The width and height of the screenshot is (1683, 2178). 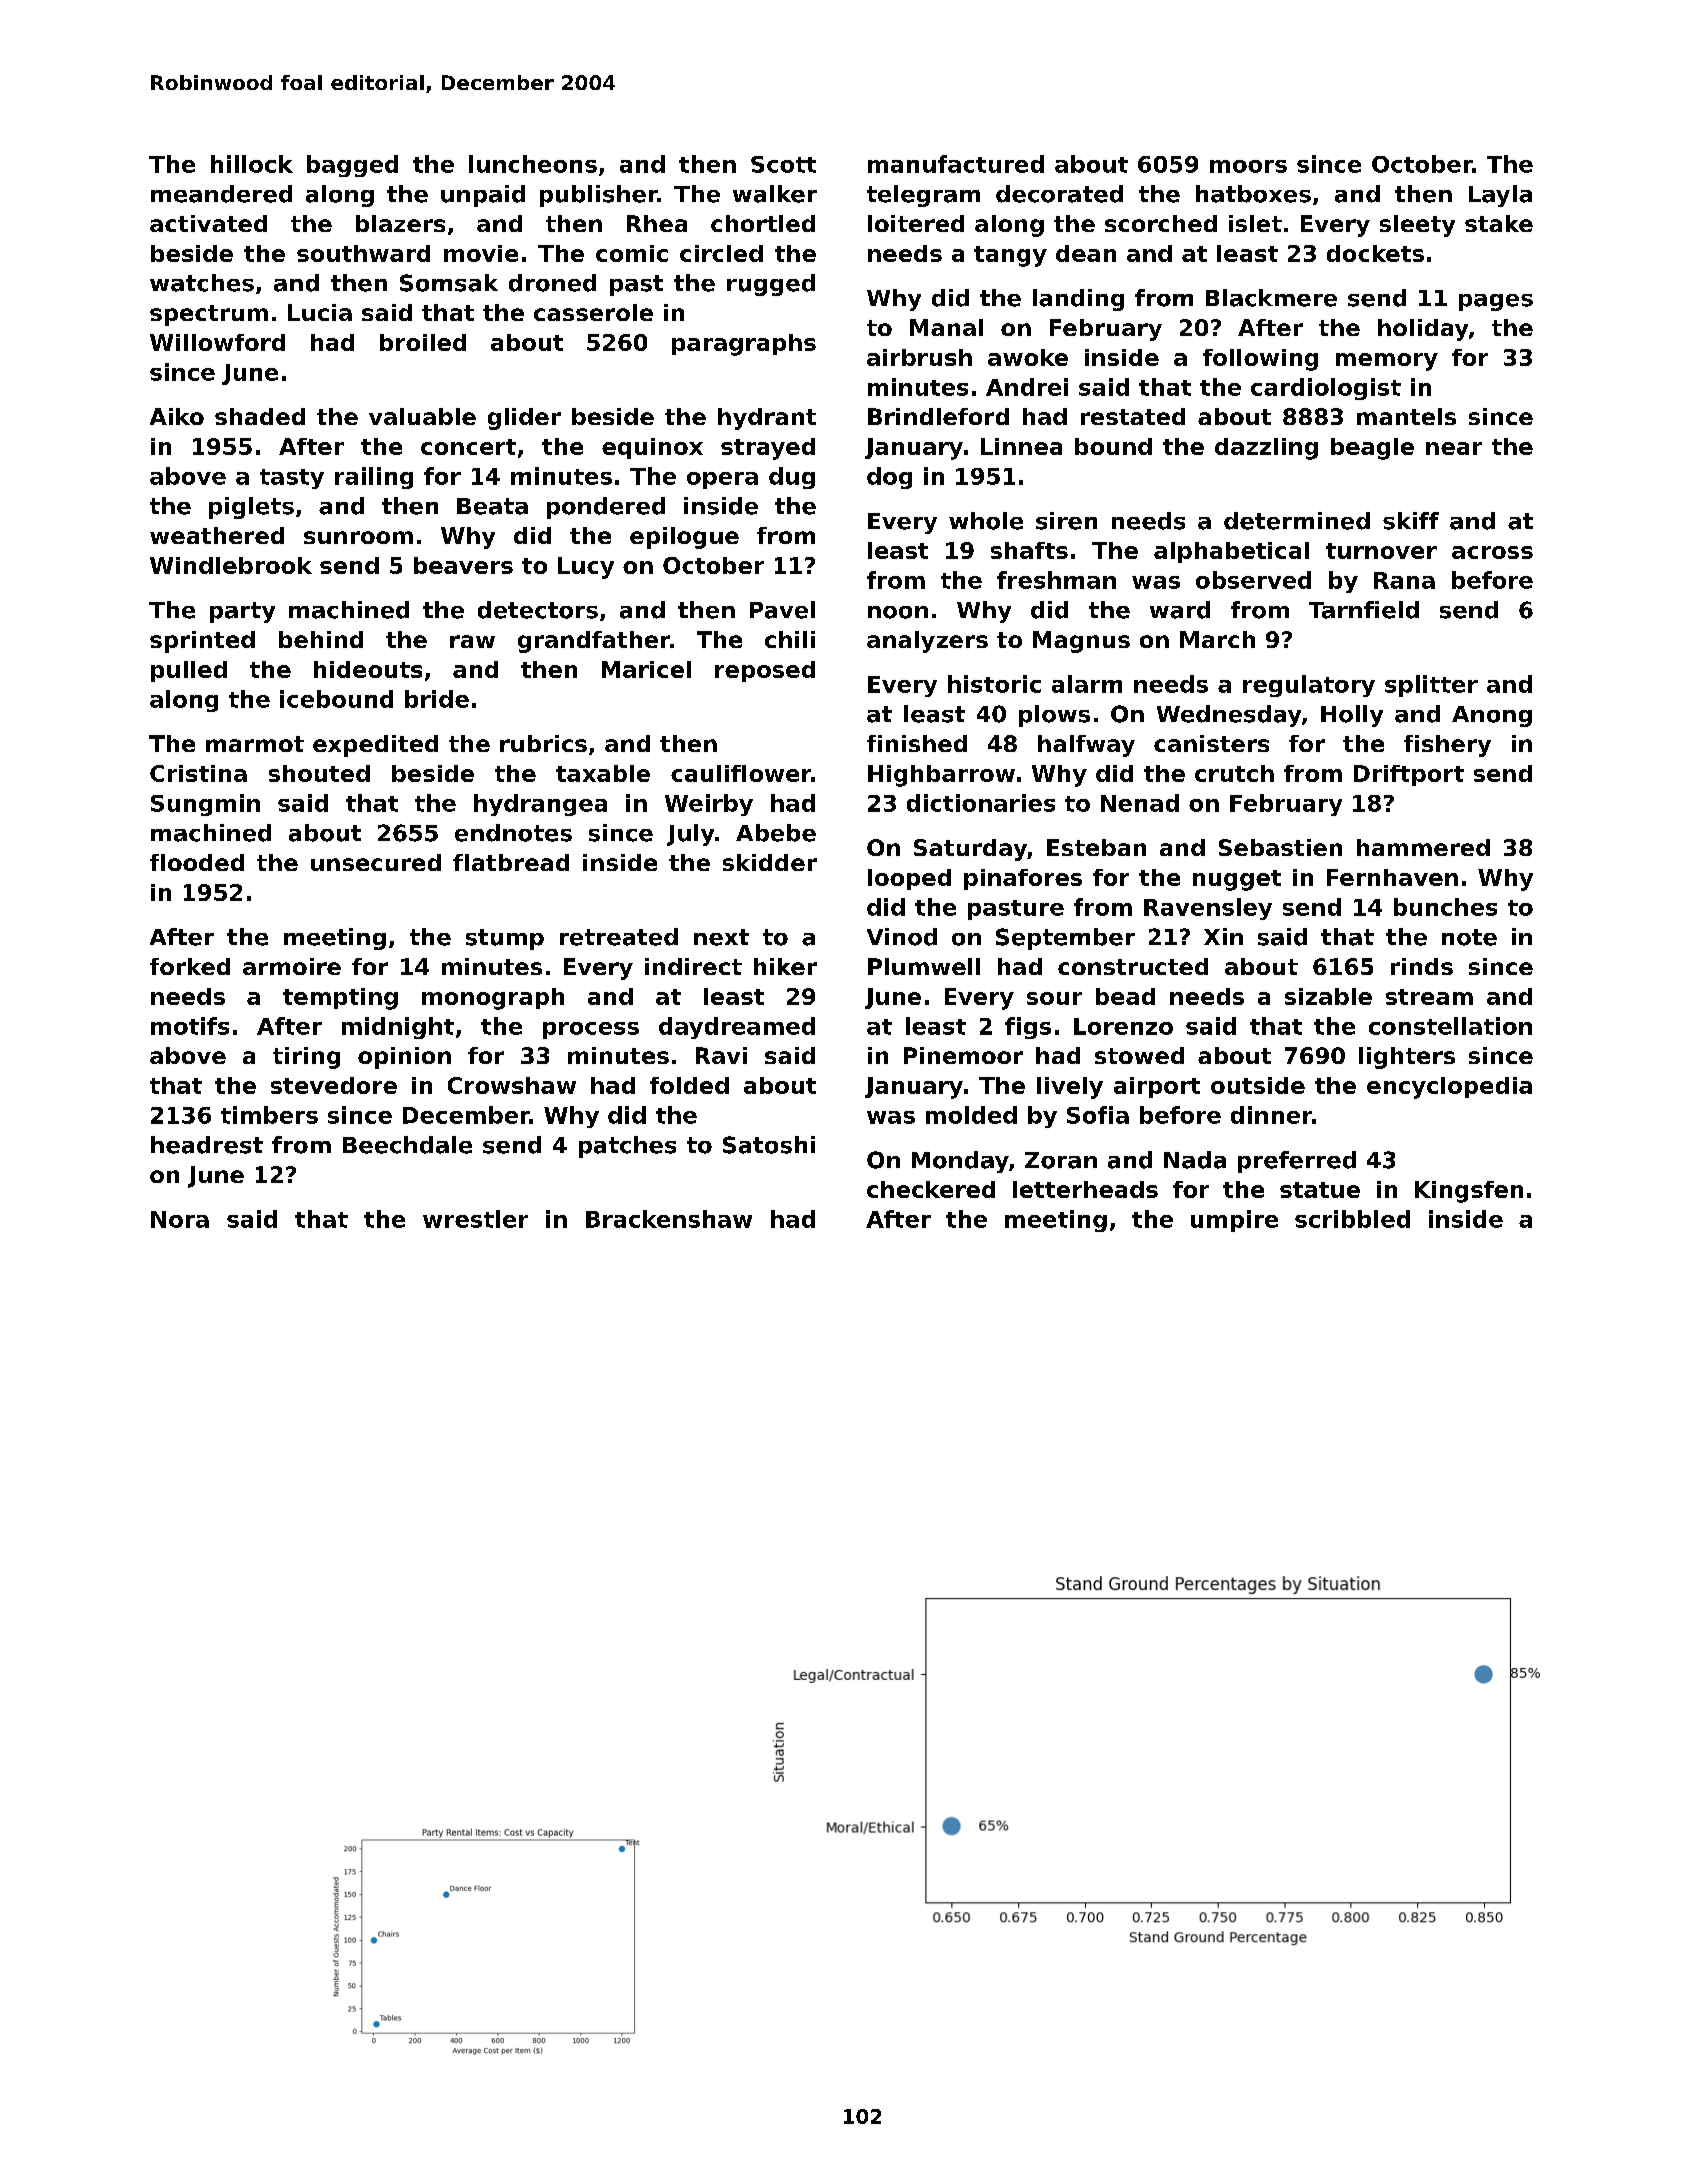 What do you see at coordinates (994, 684) in the screenshot?
I see `historic` at bounding box center [994, 684].
